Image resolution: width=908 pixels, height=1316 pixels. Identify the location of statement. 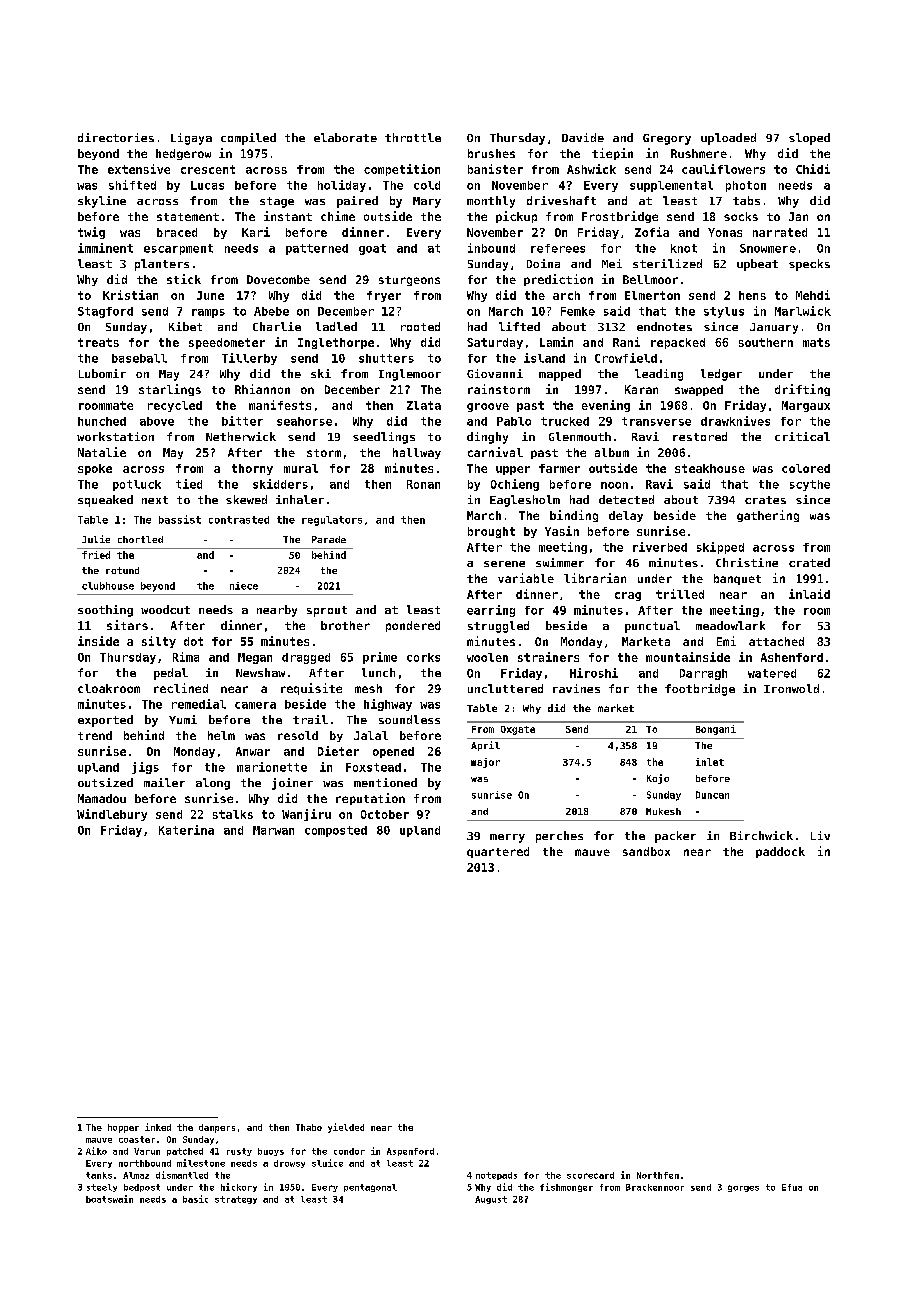
(188, 217).
